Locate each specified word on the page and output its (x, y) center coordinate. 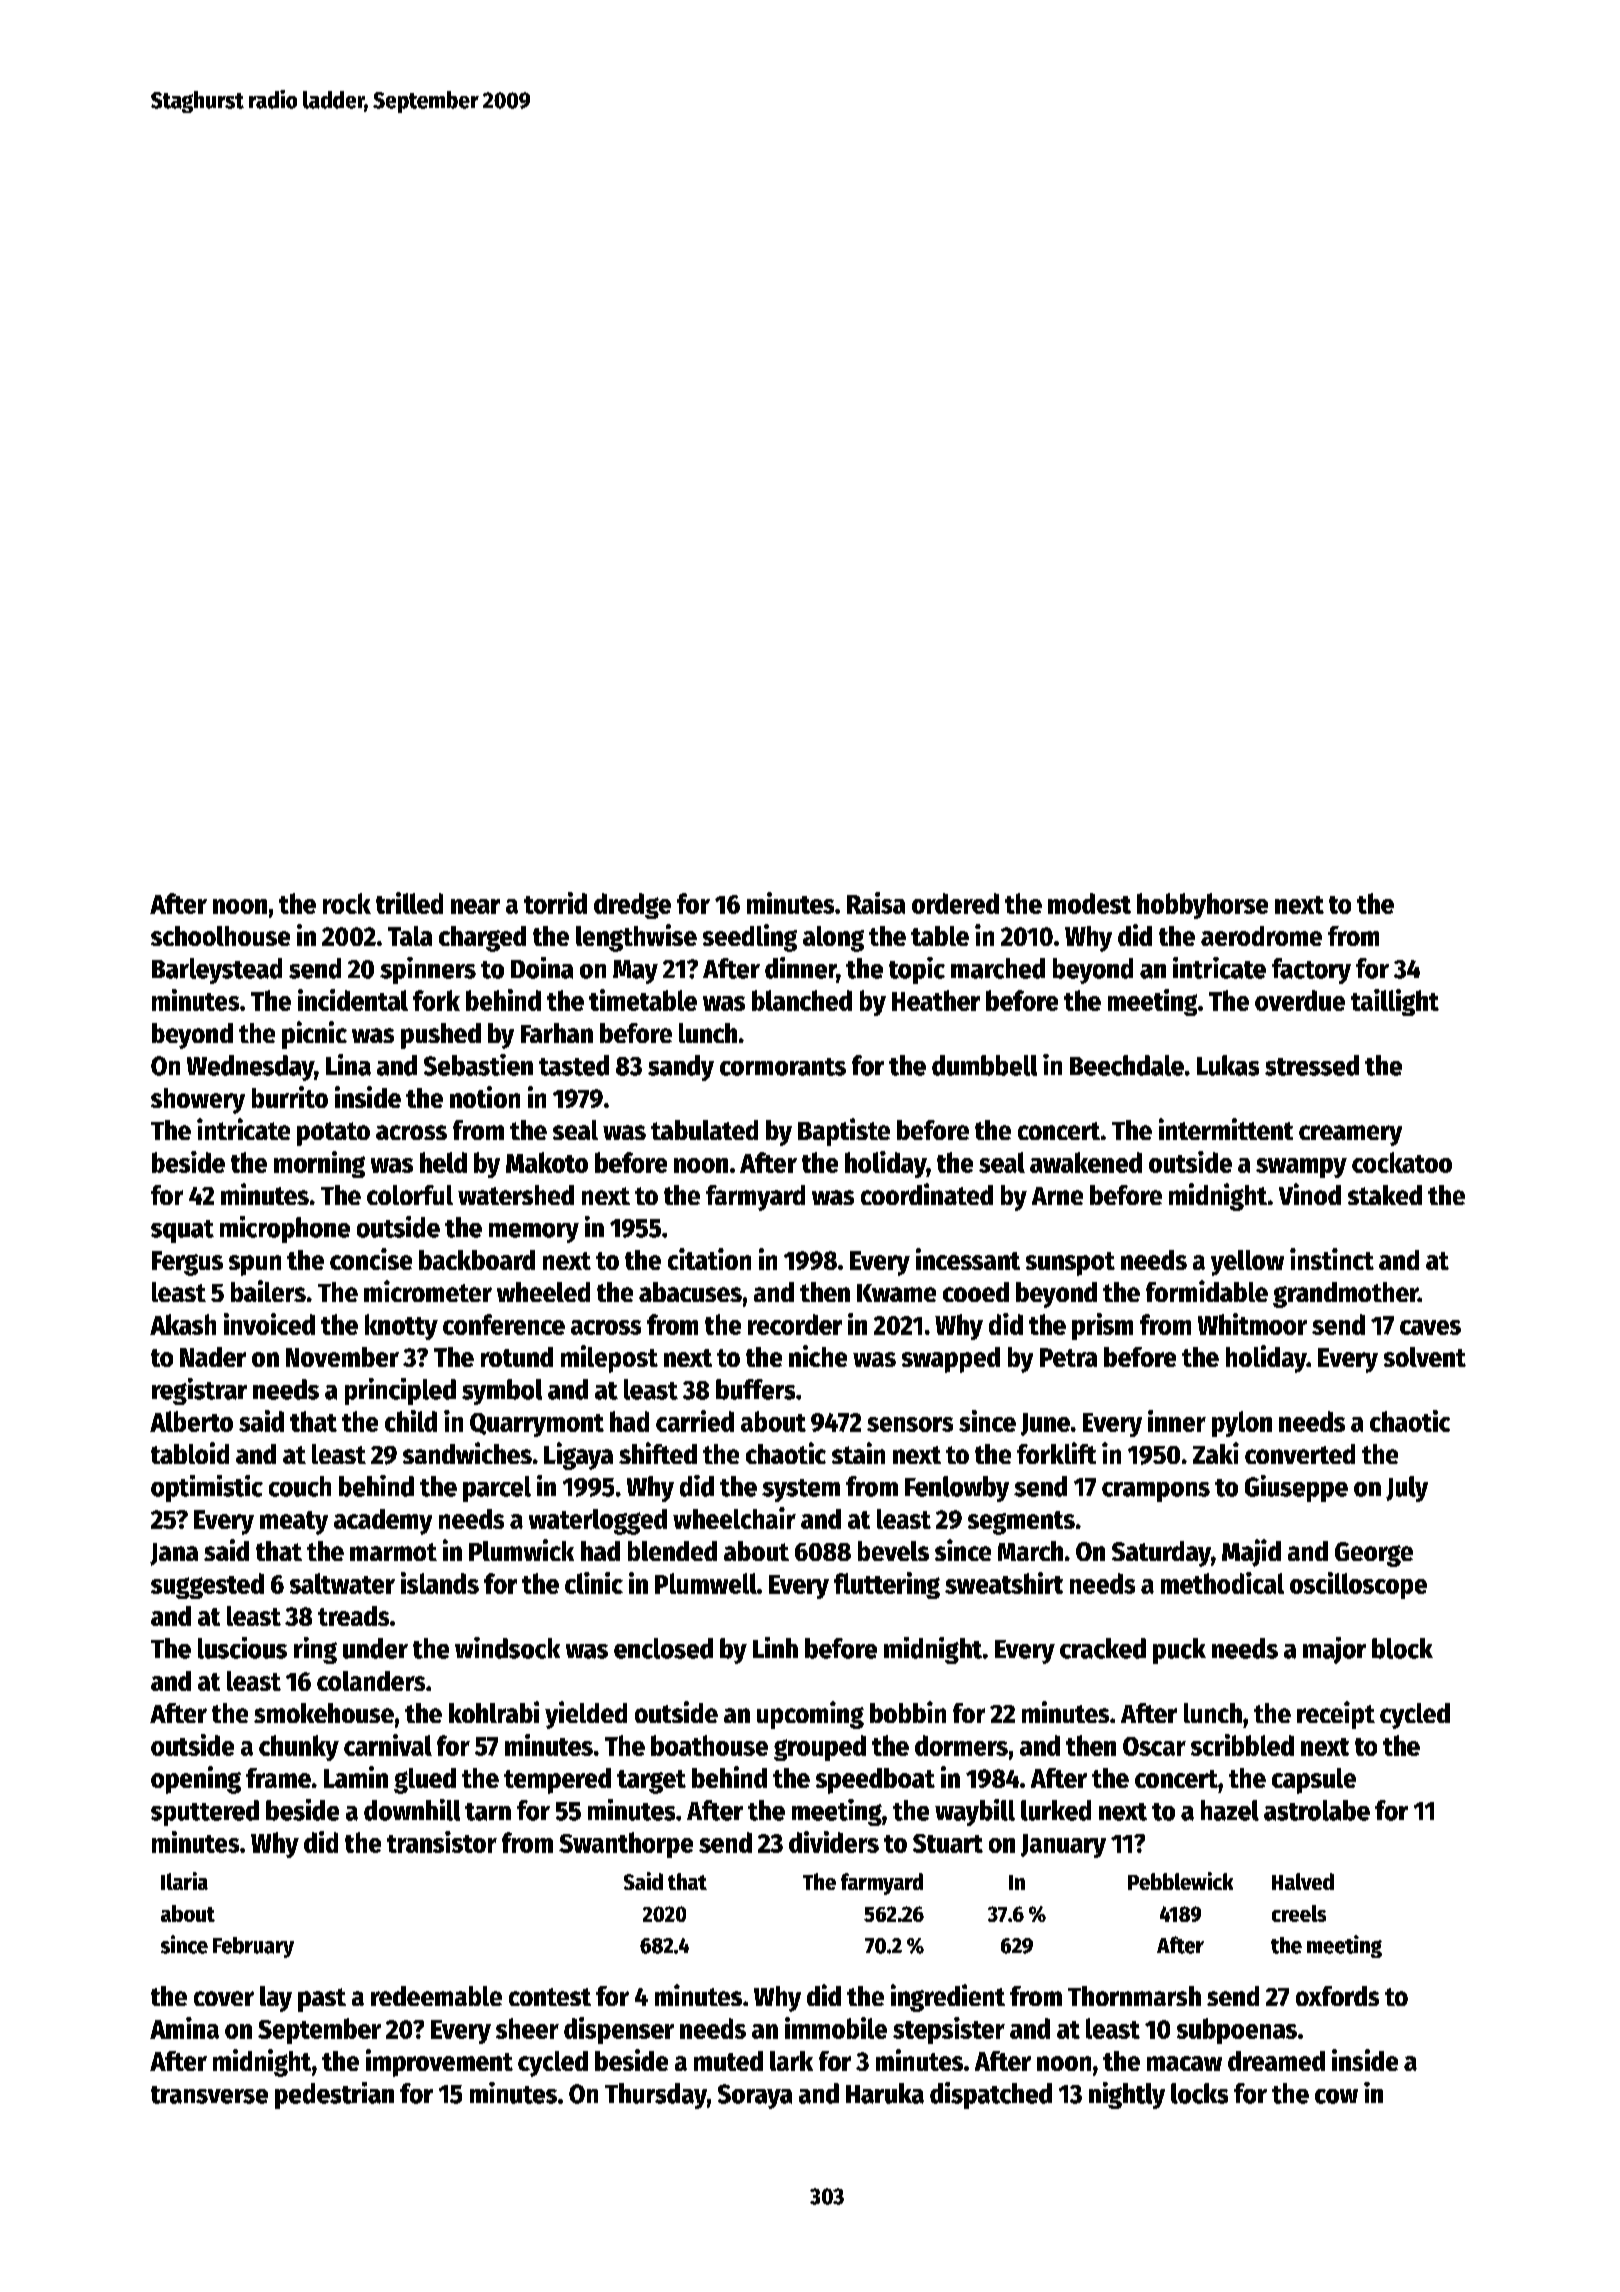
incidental (353, 1000)
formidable (1207, 1291)
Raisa (876, 903)
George (1374, 1554)
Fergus (187, 1263)
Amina (184, 2028)
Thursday (656, 2096)
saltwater (342, 1583)
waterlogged (598, 1522)
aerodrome (1261, 936)
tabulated (704, 1130)
